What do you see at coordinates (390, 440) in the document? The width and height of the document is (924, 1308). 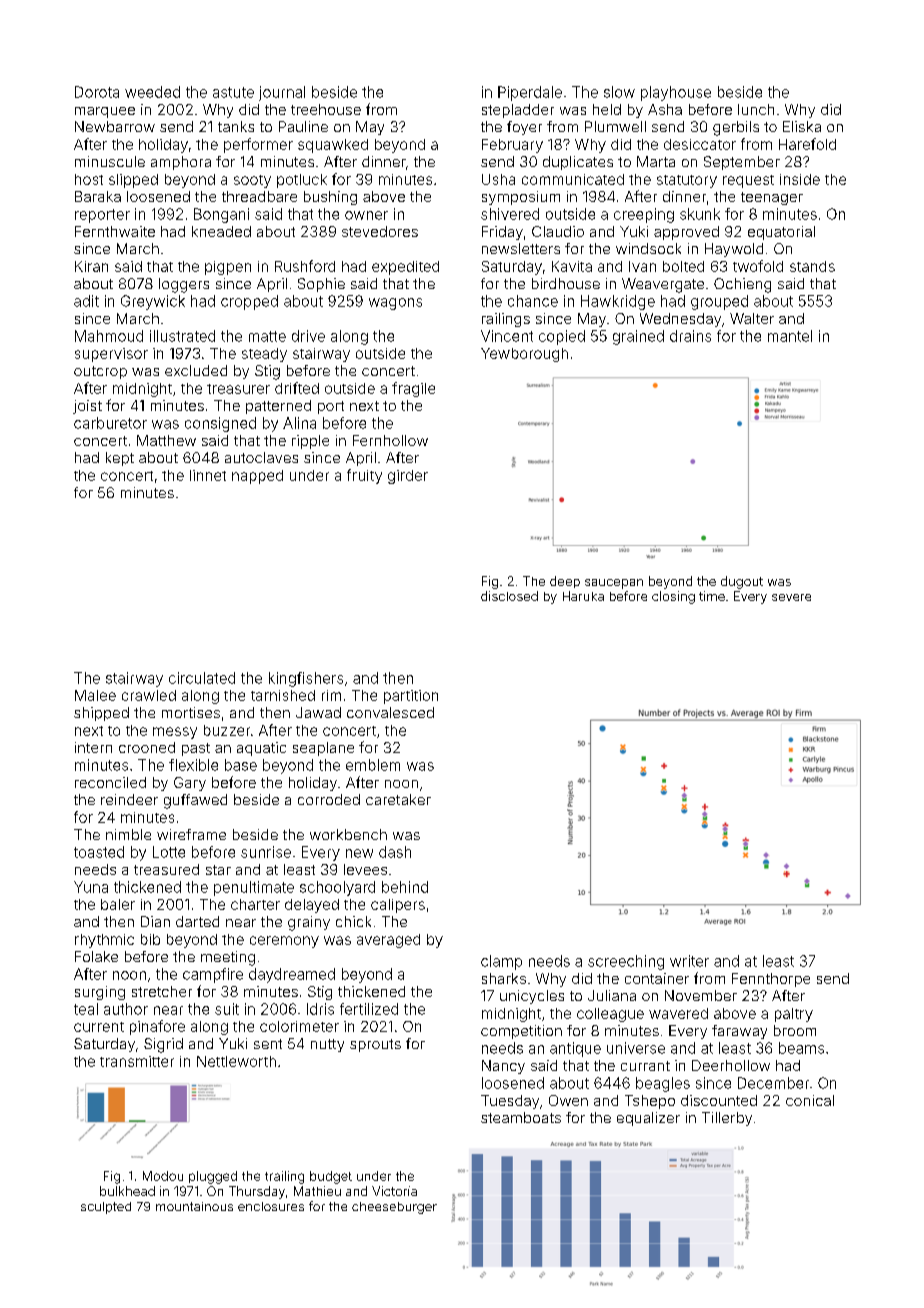 I see `Fernhollow` at bounding box center [390, 440].
